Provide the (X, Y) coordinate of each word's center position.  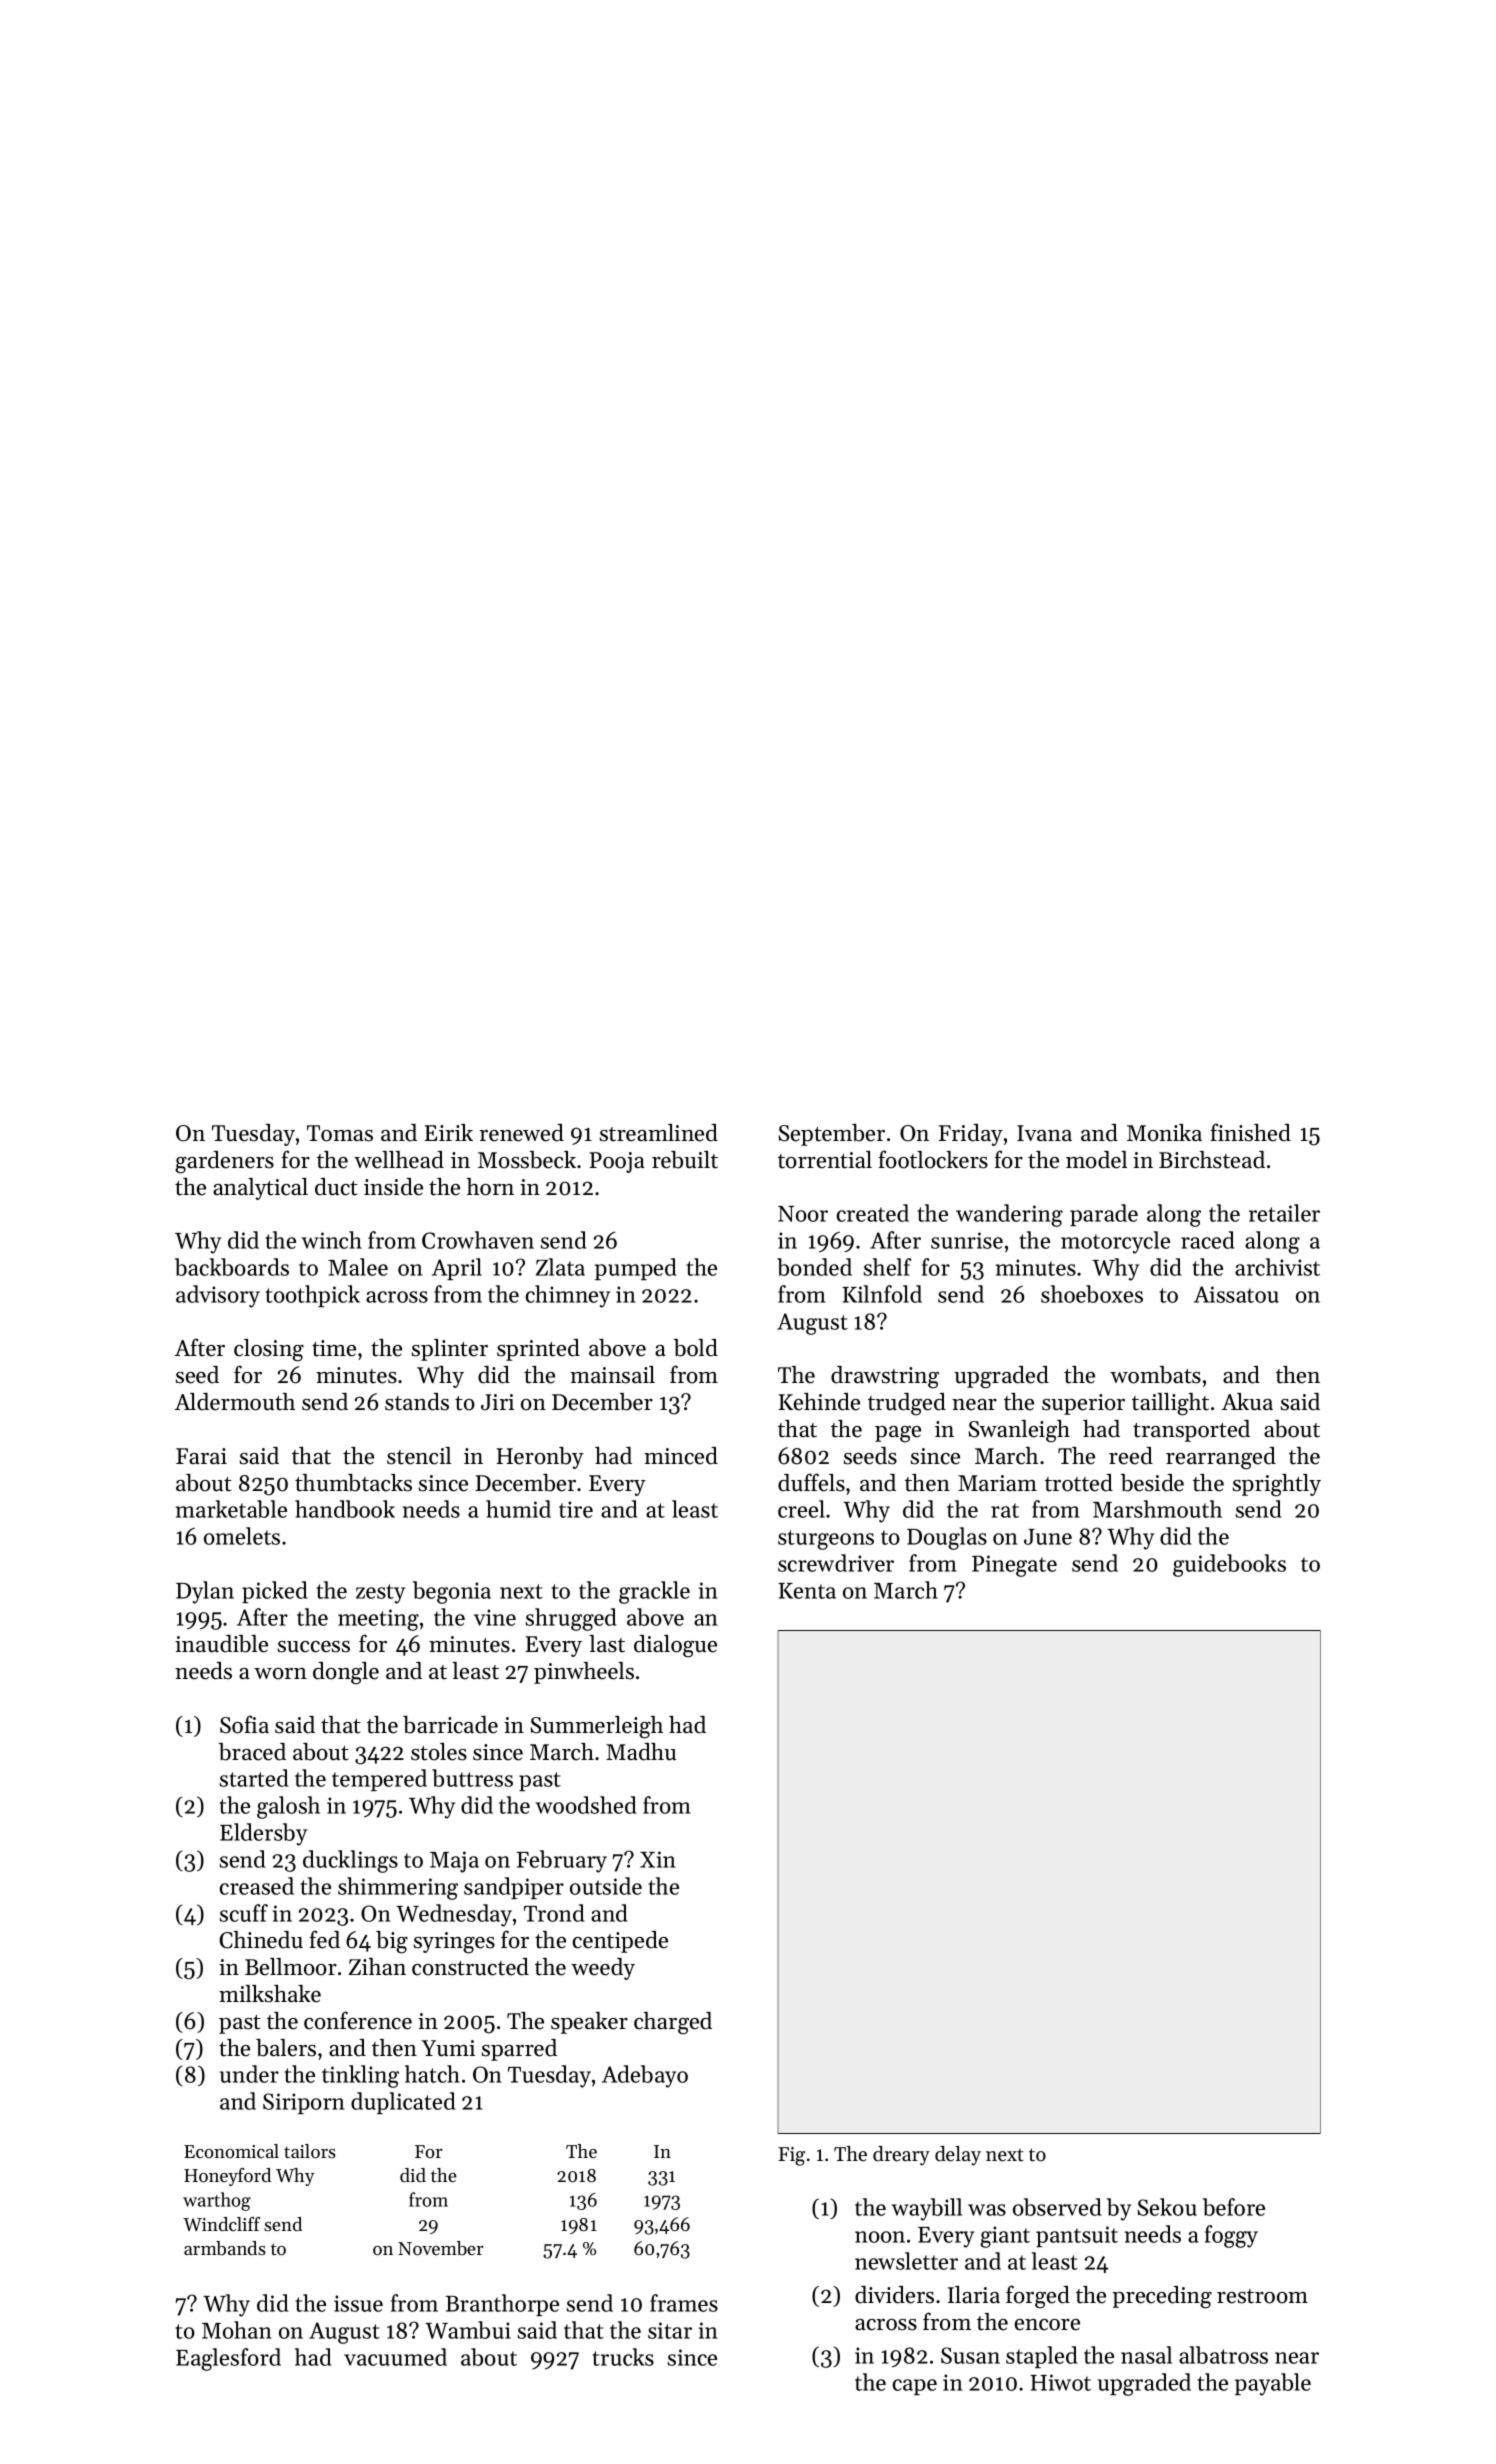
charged (673, 2023)
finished (1250, 1132)
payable (1273, 2384)
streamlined (659, 1133)
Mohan (237, 2330)
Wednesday (454, 1915)
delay (958, 2156)
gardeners (224, 1162)
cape (915, 2387)
